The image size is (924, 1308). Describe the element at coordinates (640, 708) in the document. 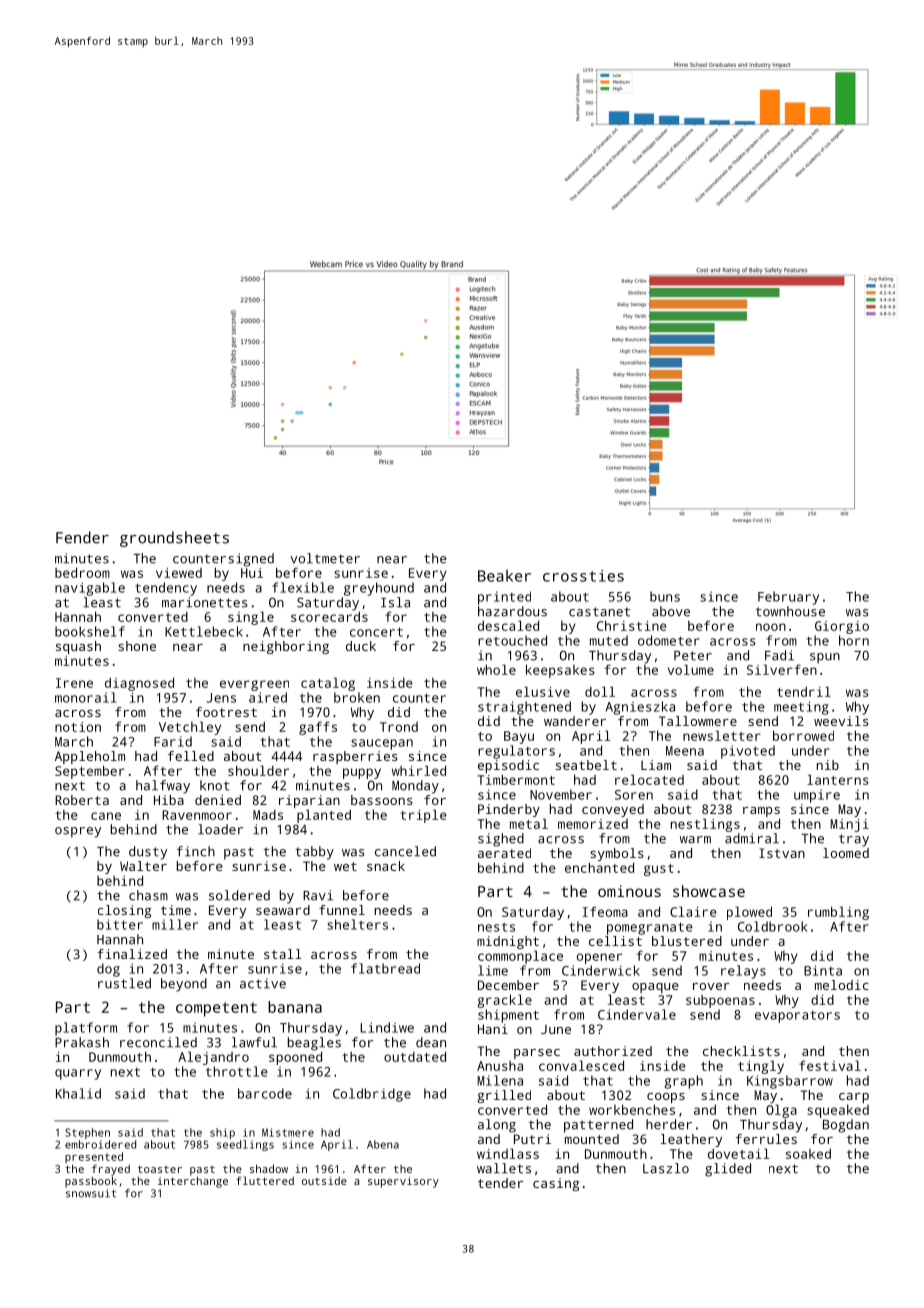

I see `Agnieszka` at that location.
